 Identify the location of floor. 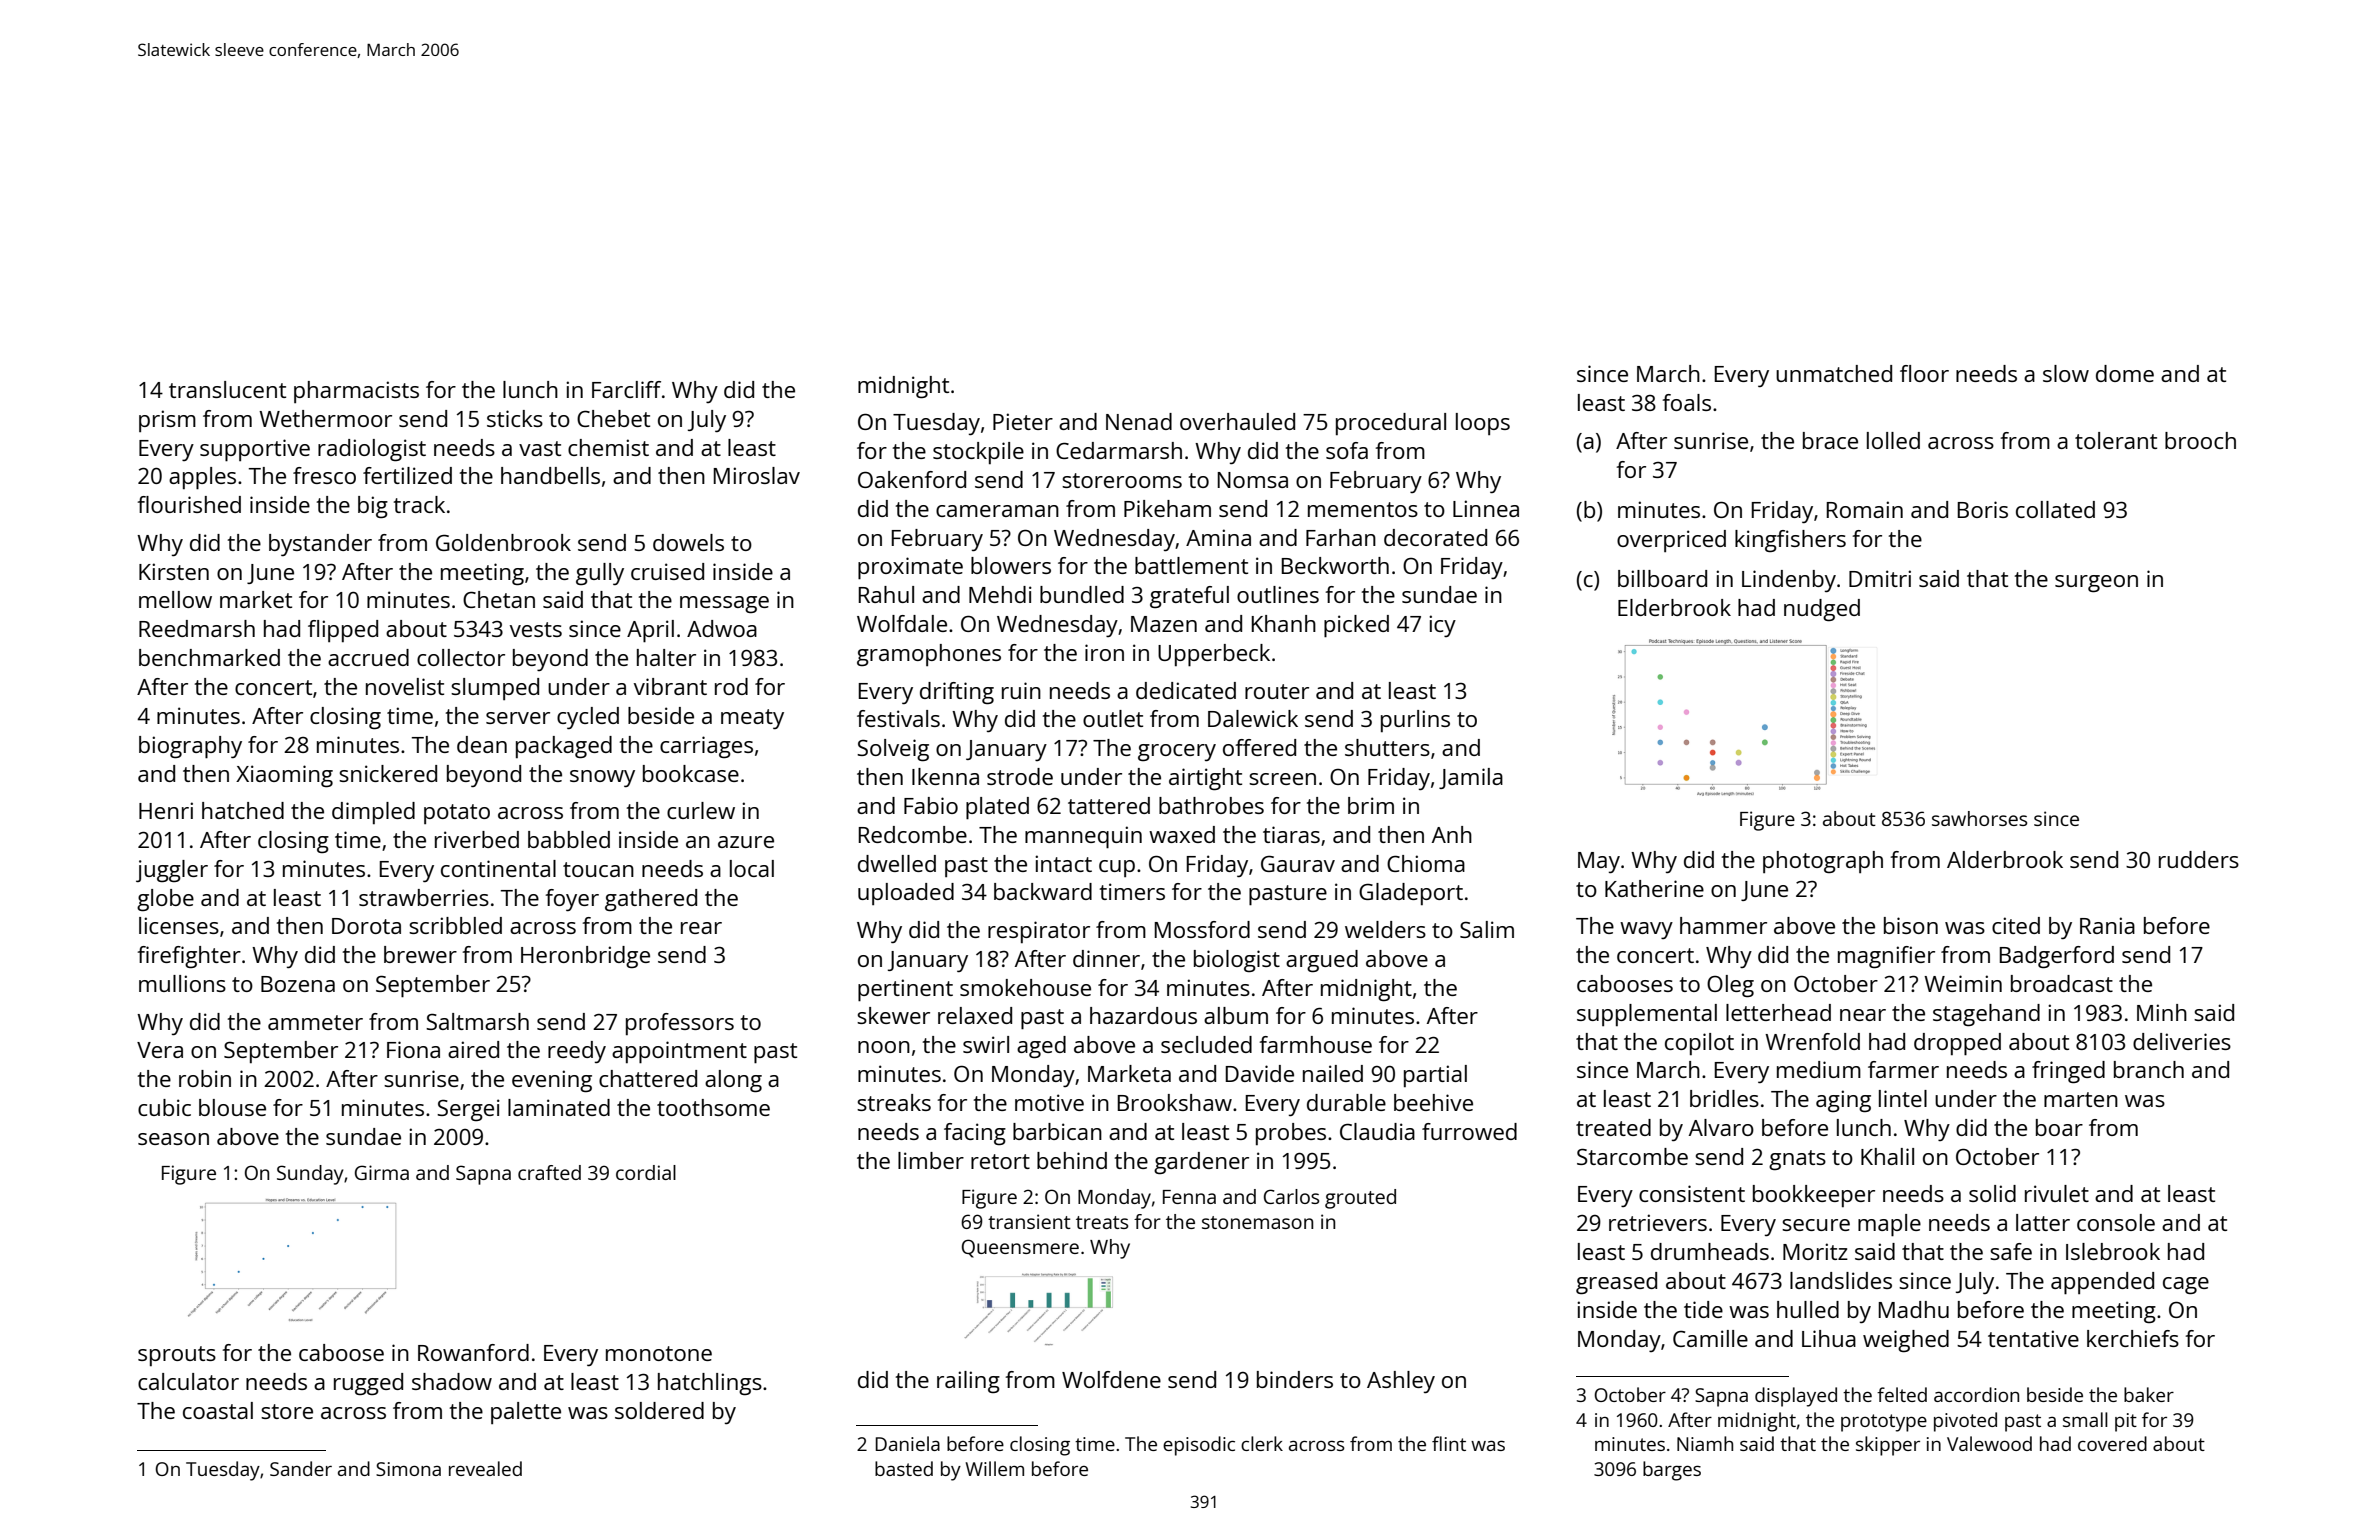
(1924, 373).
